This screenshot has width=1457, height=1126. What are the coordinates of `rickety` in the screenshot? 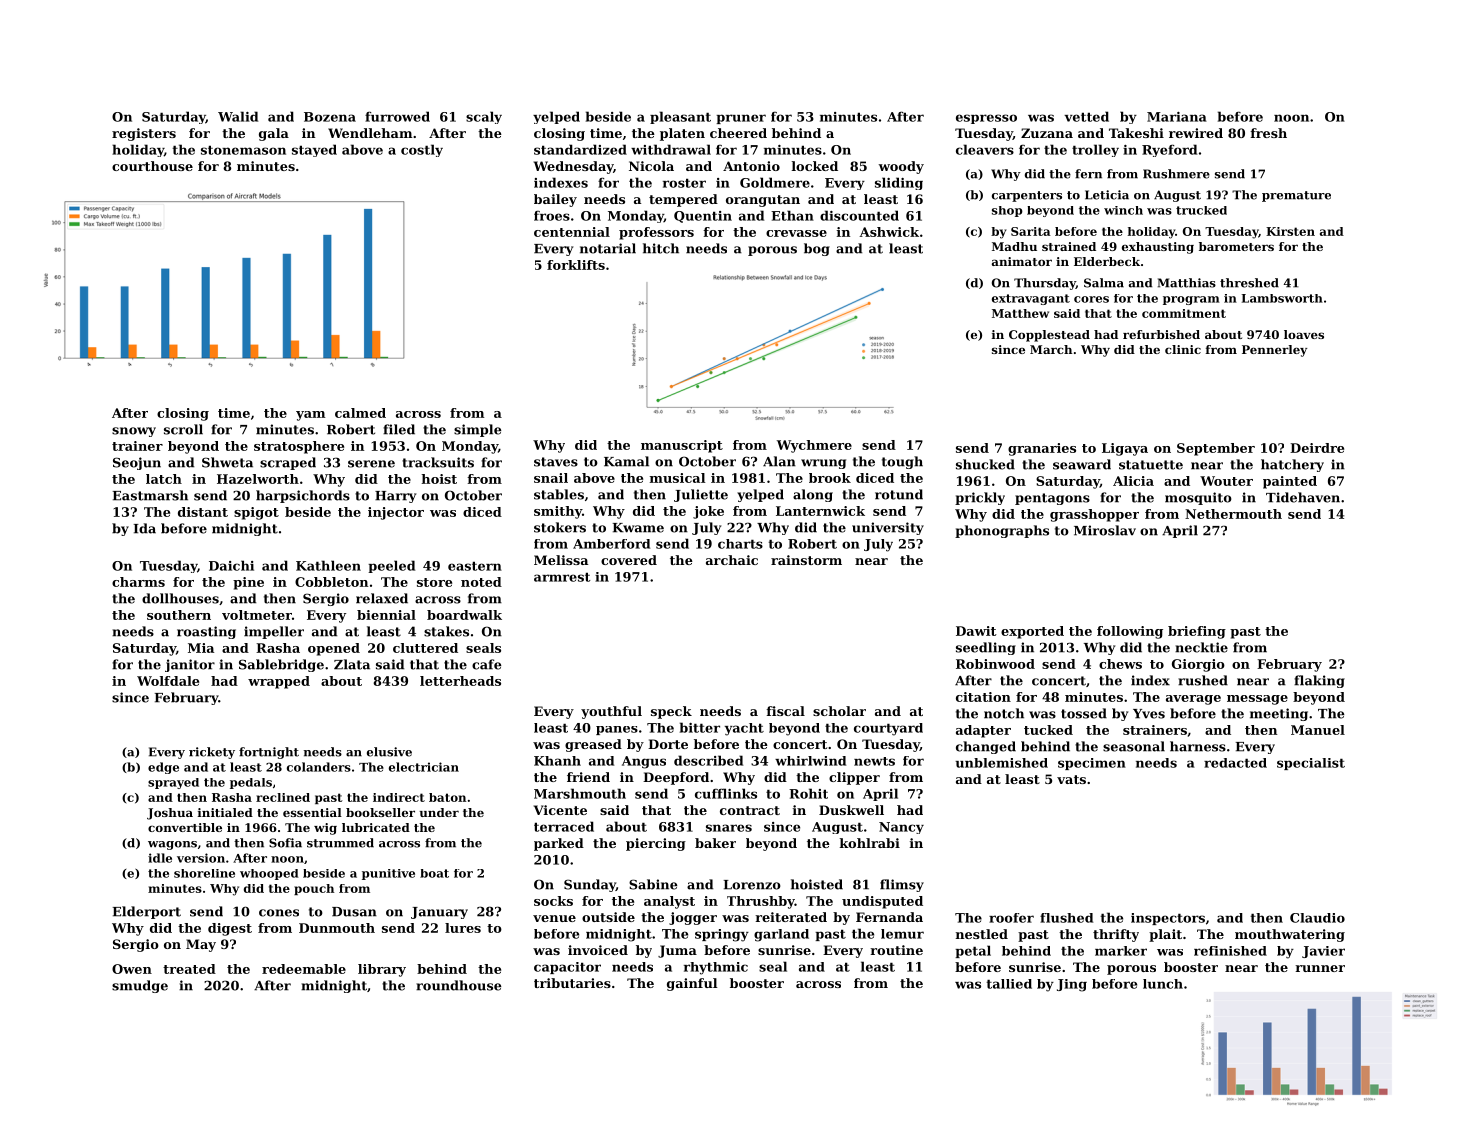 It's located at (212, 753).
